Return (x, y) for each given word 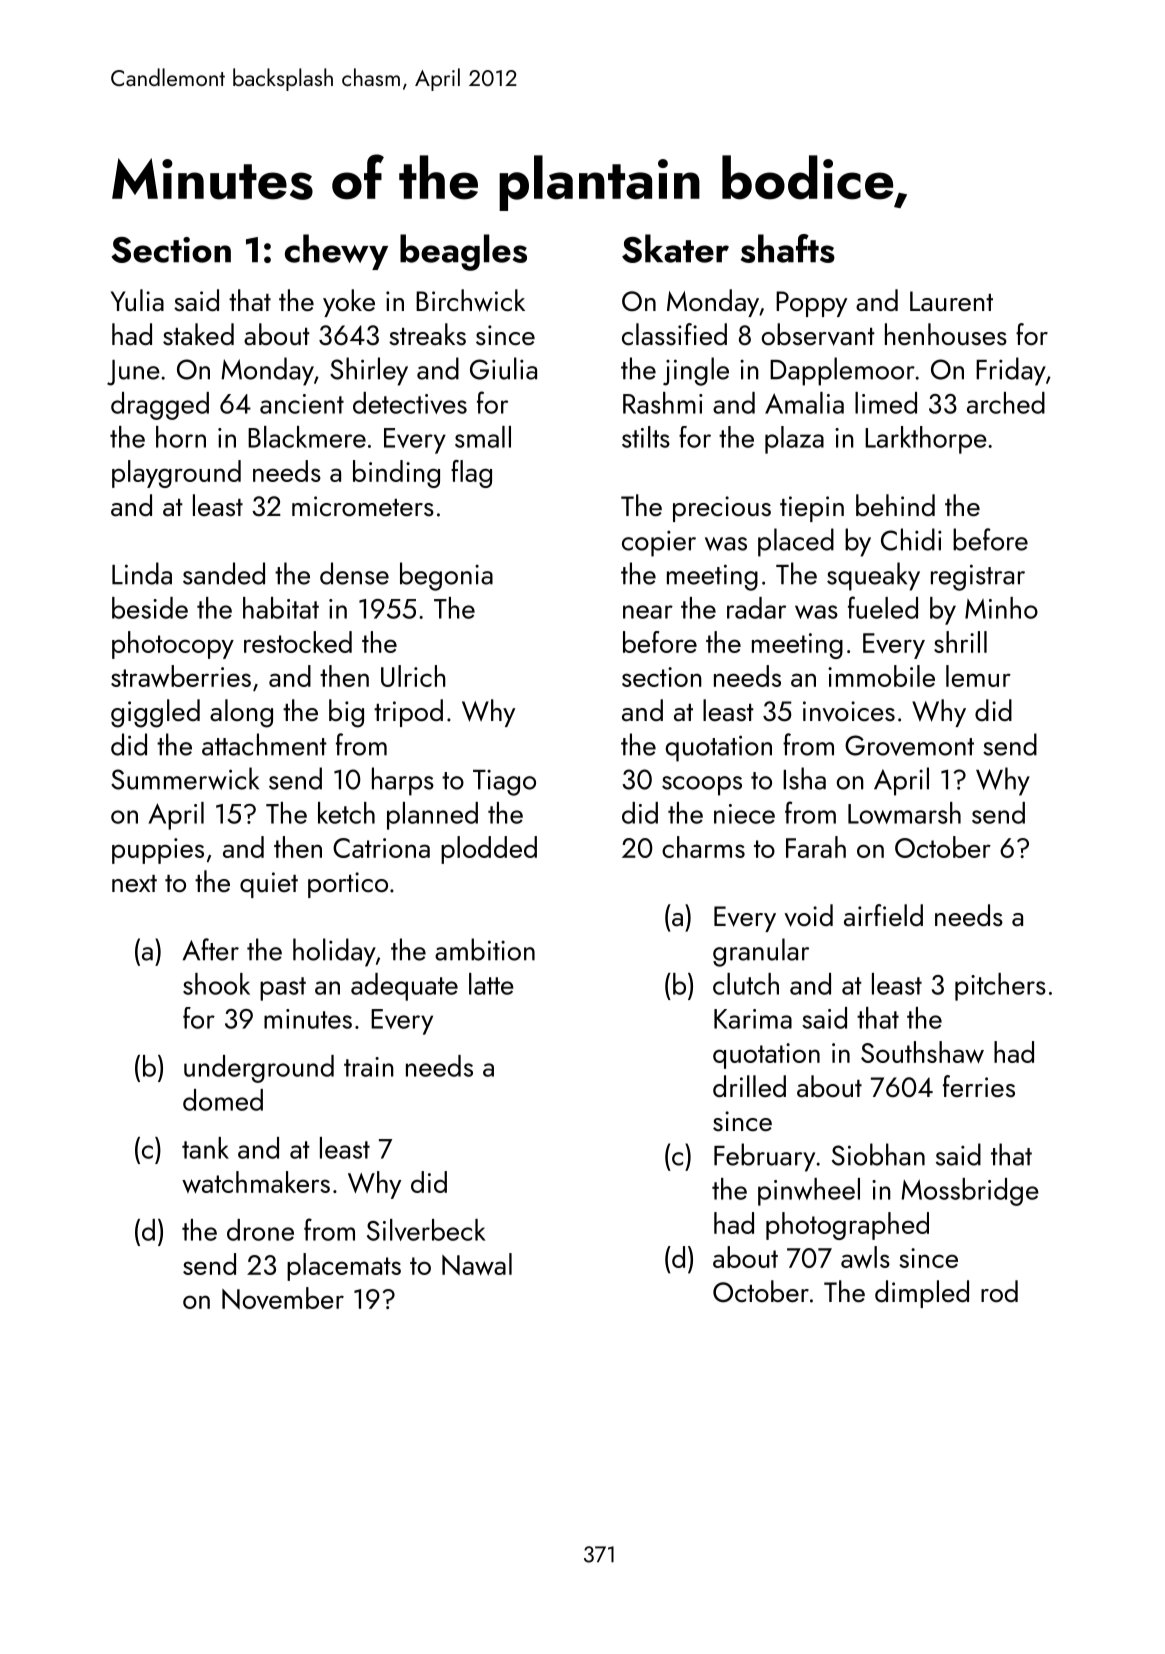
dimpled (922, 1294)
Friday (1011, 371)
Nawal (477, 1264)
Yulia (137, 300)
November (283, 1298)
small (483, 437)
